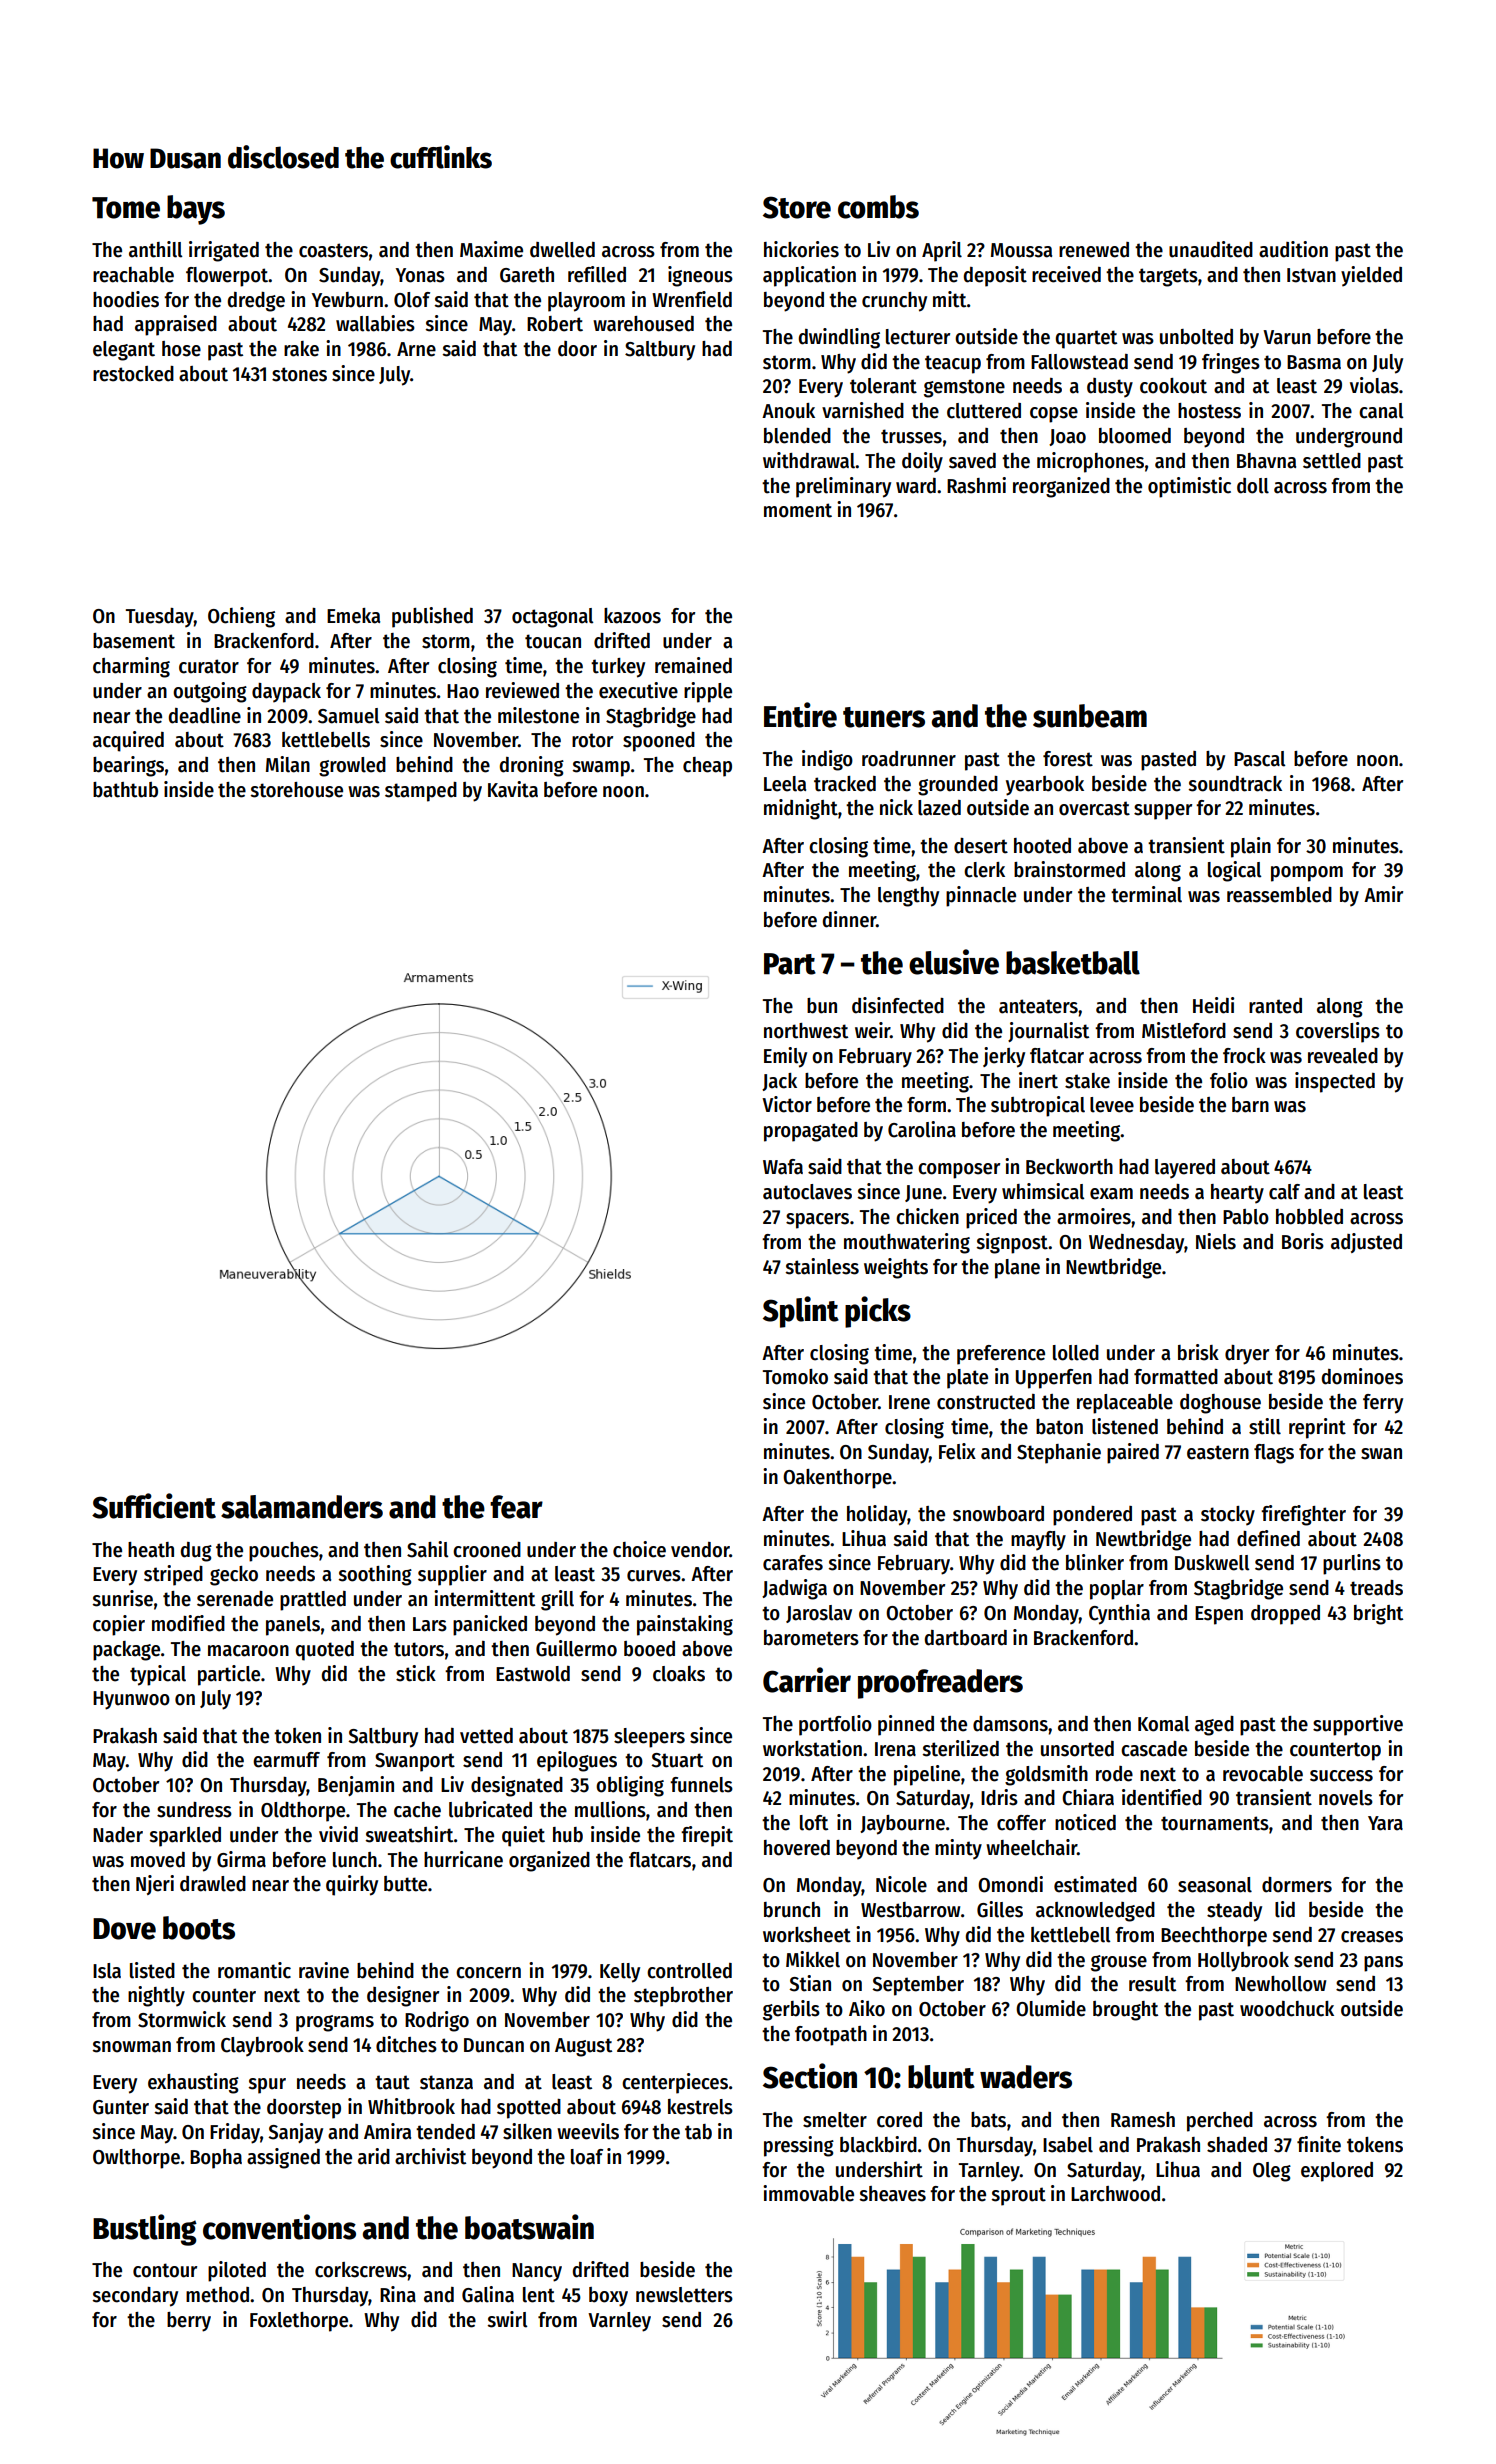 This screenshot has height=2464, width=1496. What do you see at coordinates (995, 276) in the screenshot?
I see `deposit` at bounding box center [995, 276].
